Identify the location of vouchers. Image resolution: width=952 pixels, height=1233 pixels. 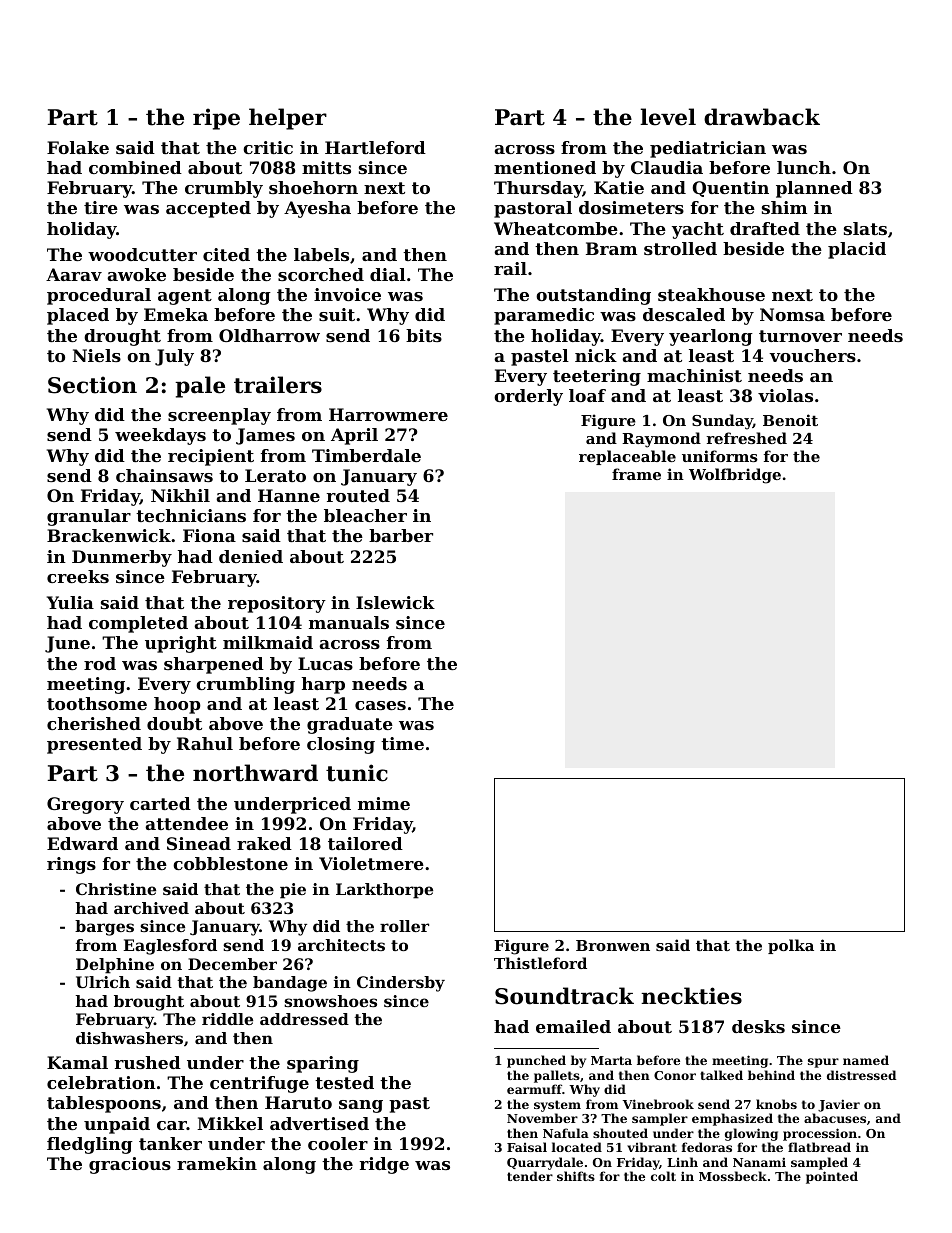
(812, 355).
